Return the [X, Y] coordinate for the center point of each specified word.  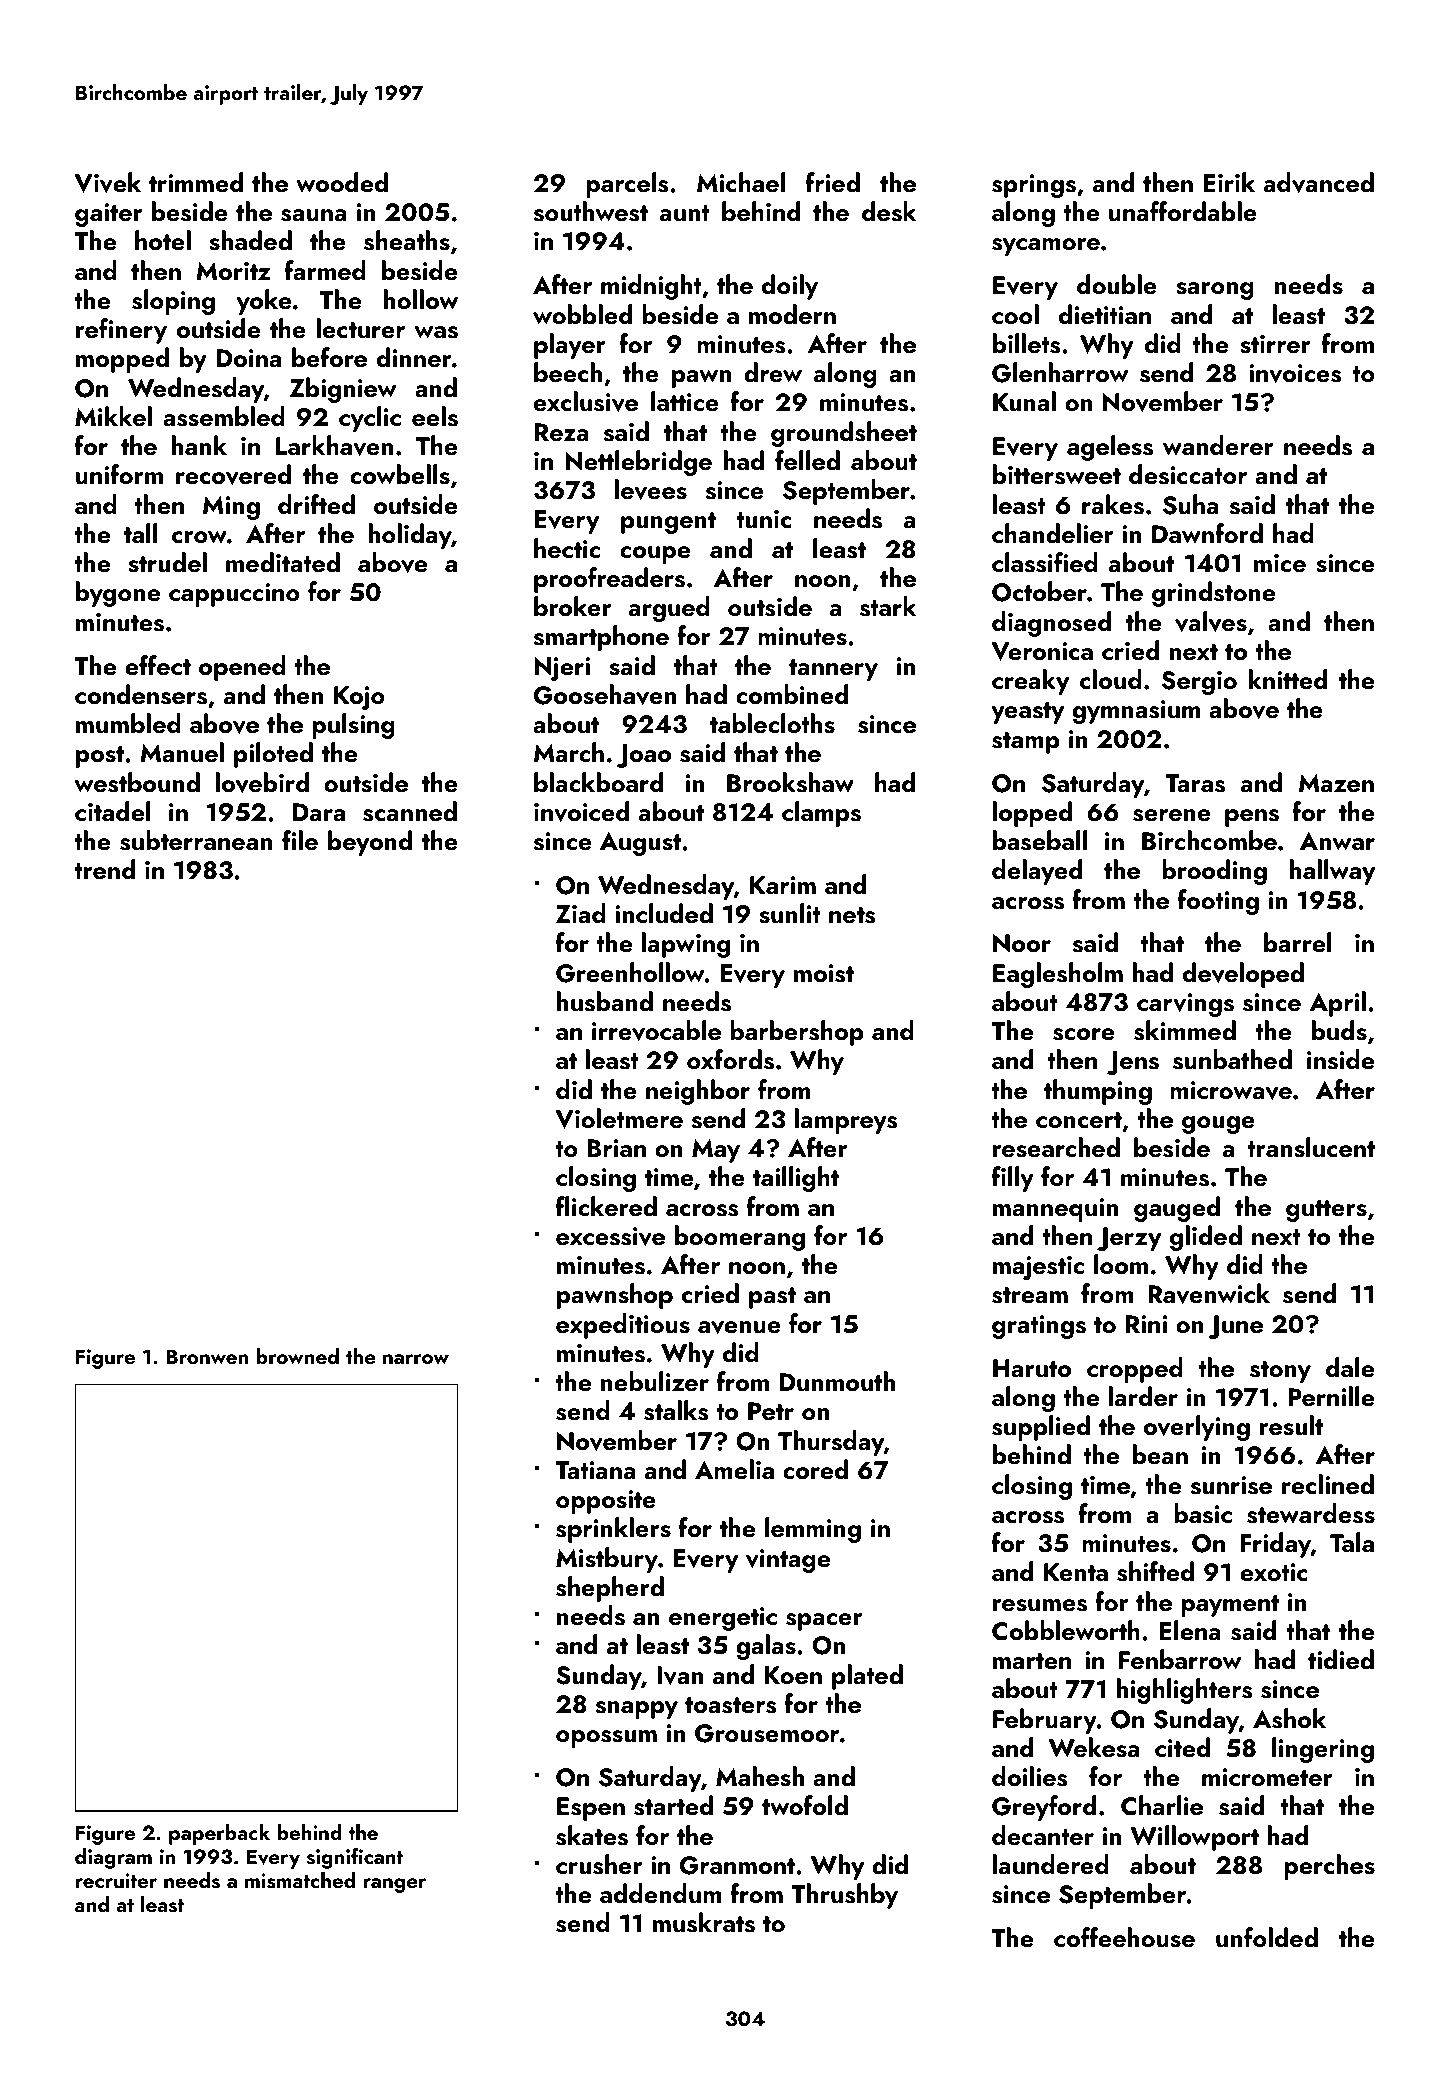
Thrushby [844, 1896]
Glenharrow [1060, 372]
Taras [1195, 783]
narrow [416, 1359]
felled [807, 460]
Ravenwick [1209, 1293]
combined [792, 694]
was [436, 332]
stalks [676, 1410]
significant [354, 1858]
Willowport [1194, 1838]
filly [1013, 1179]
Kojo [359, 698]
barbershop [797, 1033]
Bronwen [207, 1356]
